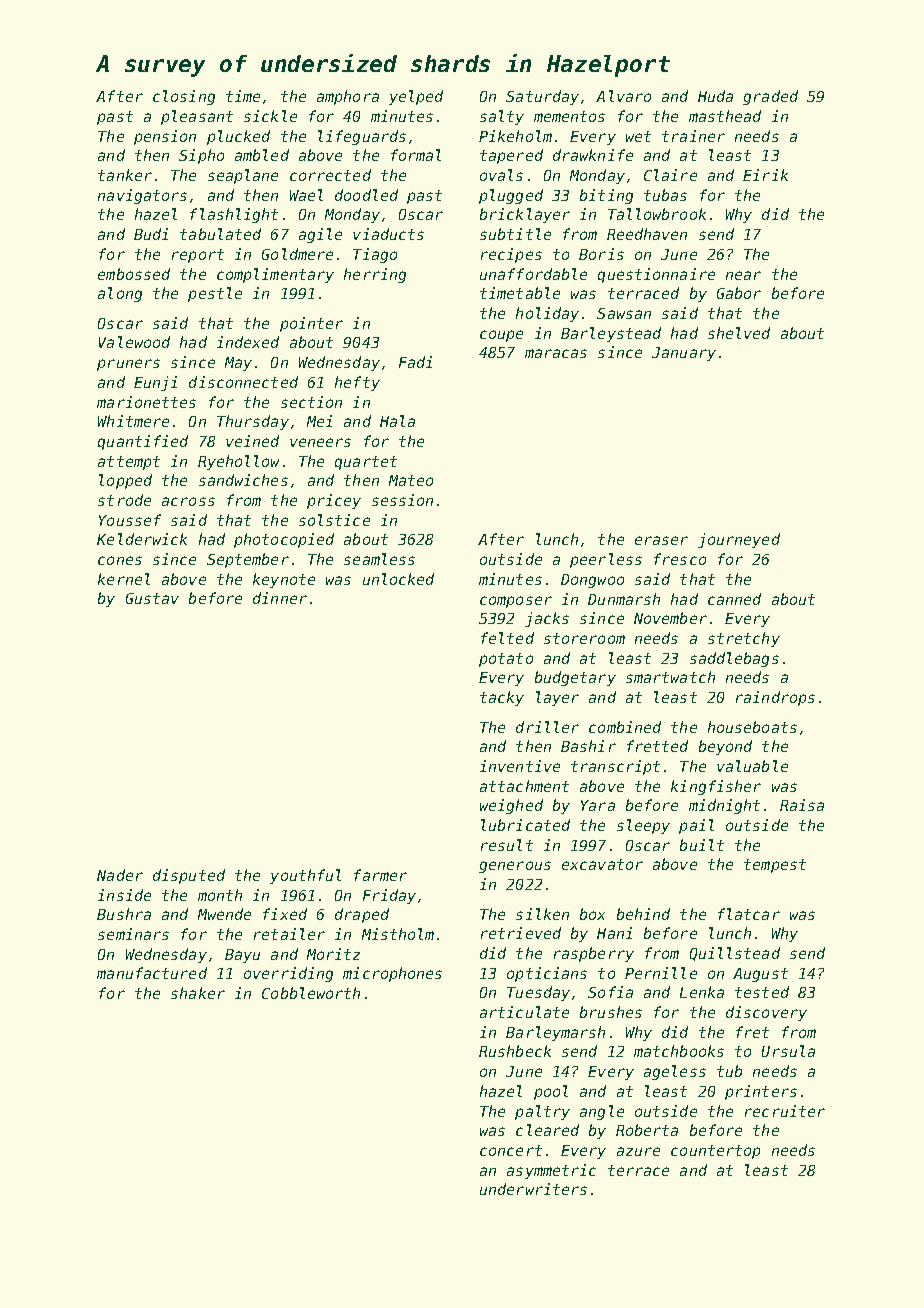  What do you see at coordinates (739, 540) in the screenshot?
I see `journeyed` at bounding box center [739, 540].
